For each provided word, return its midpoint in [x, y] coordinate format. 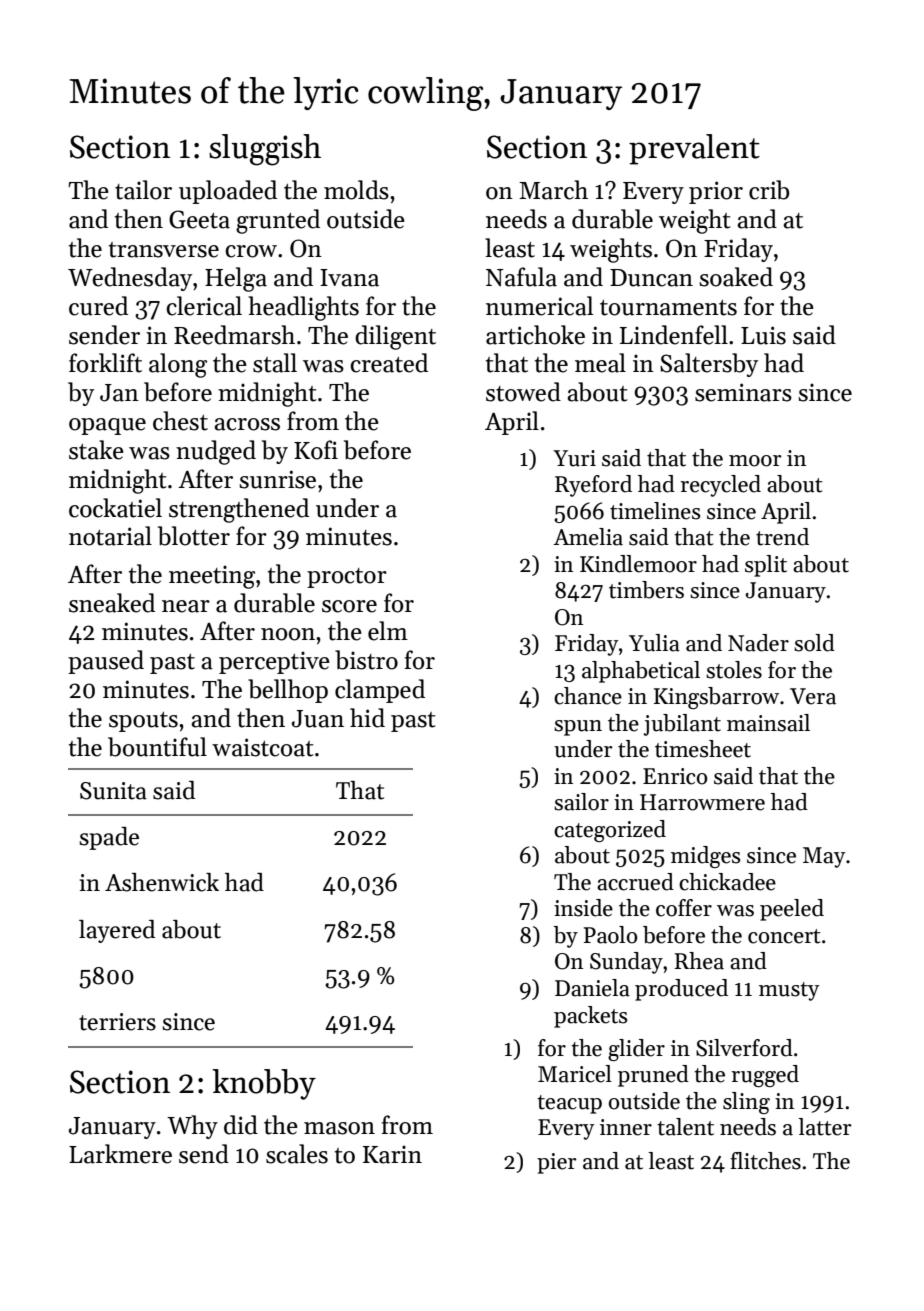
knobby [264, 1084]
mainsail [768, 723]
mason [339, 1128]
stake [96, 450]
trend [782, 537]
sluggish [265, 150]
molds [356, 190]
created [389, 363]
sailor [581, 802]
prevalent [694, 149]
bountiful [157, 747]
